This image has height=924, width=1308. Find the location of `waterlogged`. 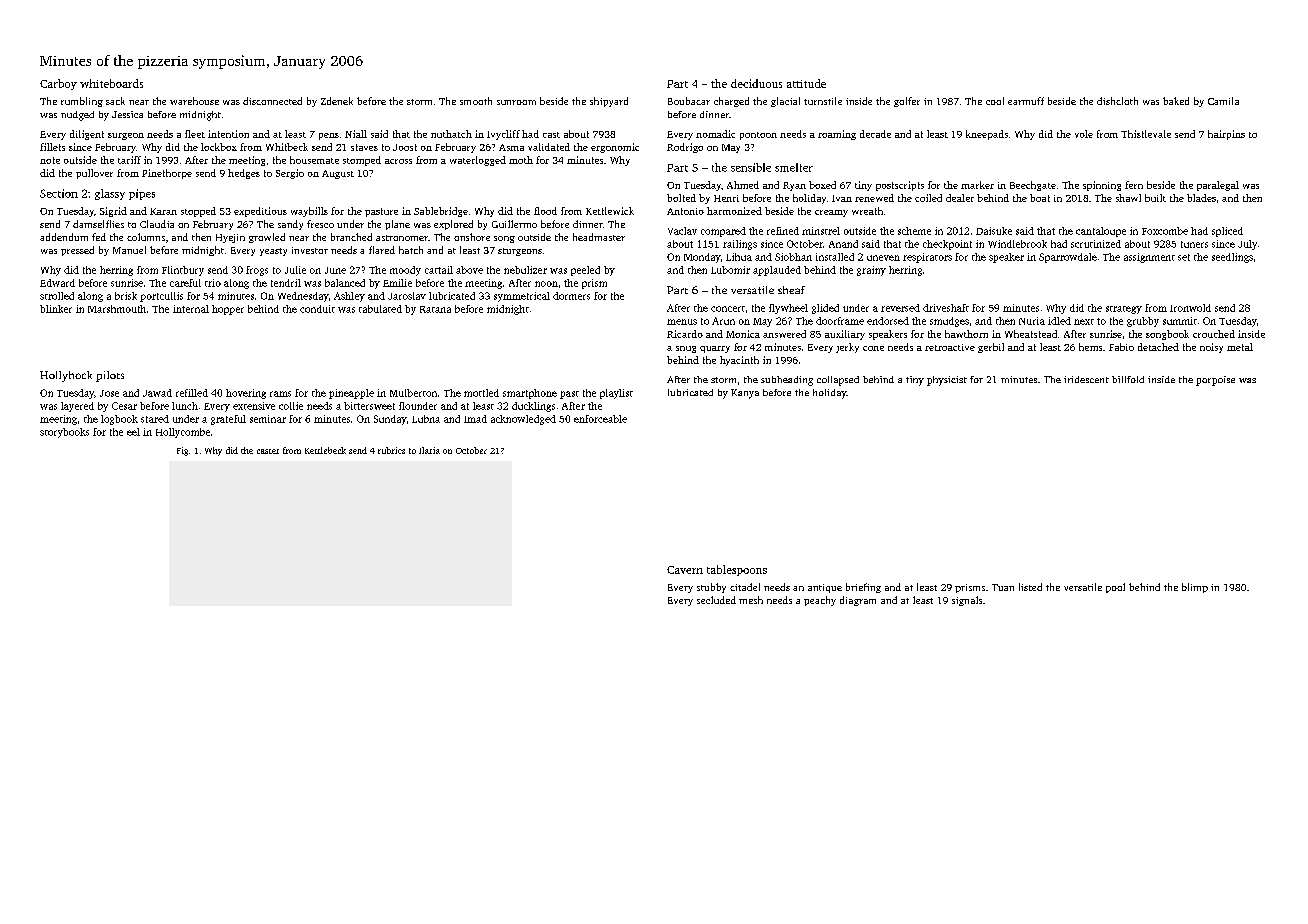

waterlogged is located at coordinates (478, 161).
